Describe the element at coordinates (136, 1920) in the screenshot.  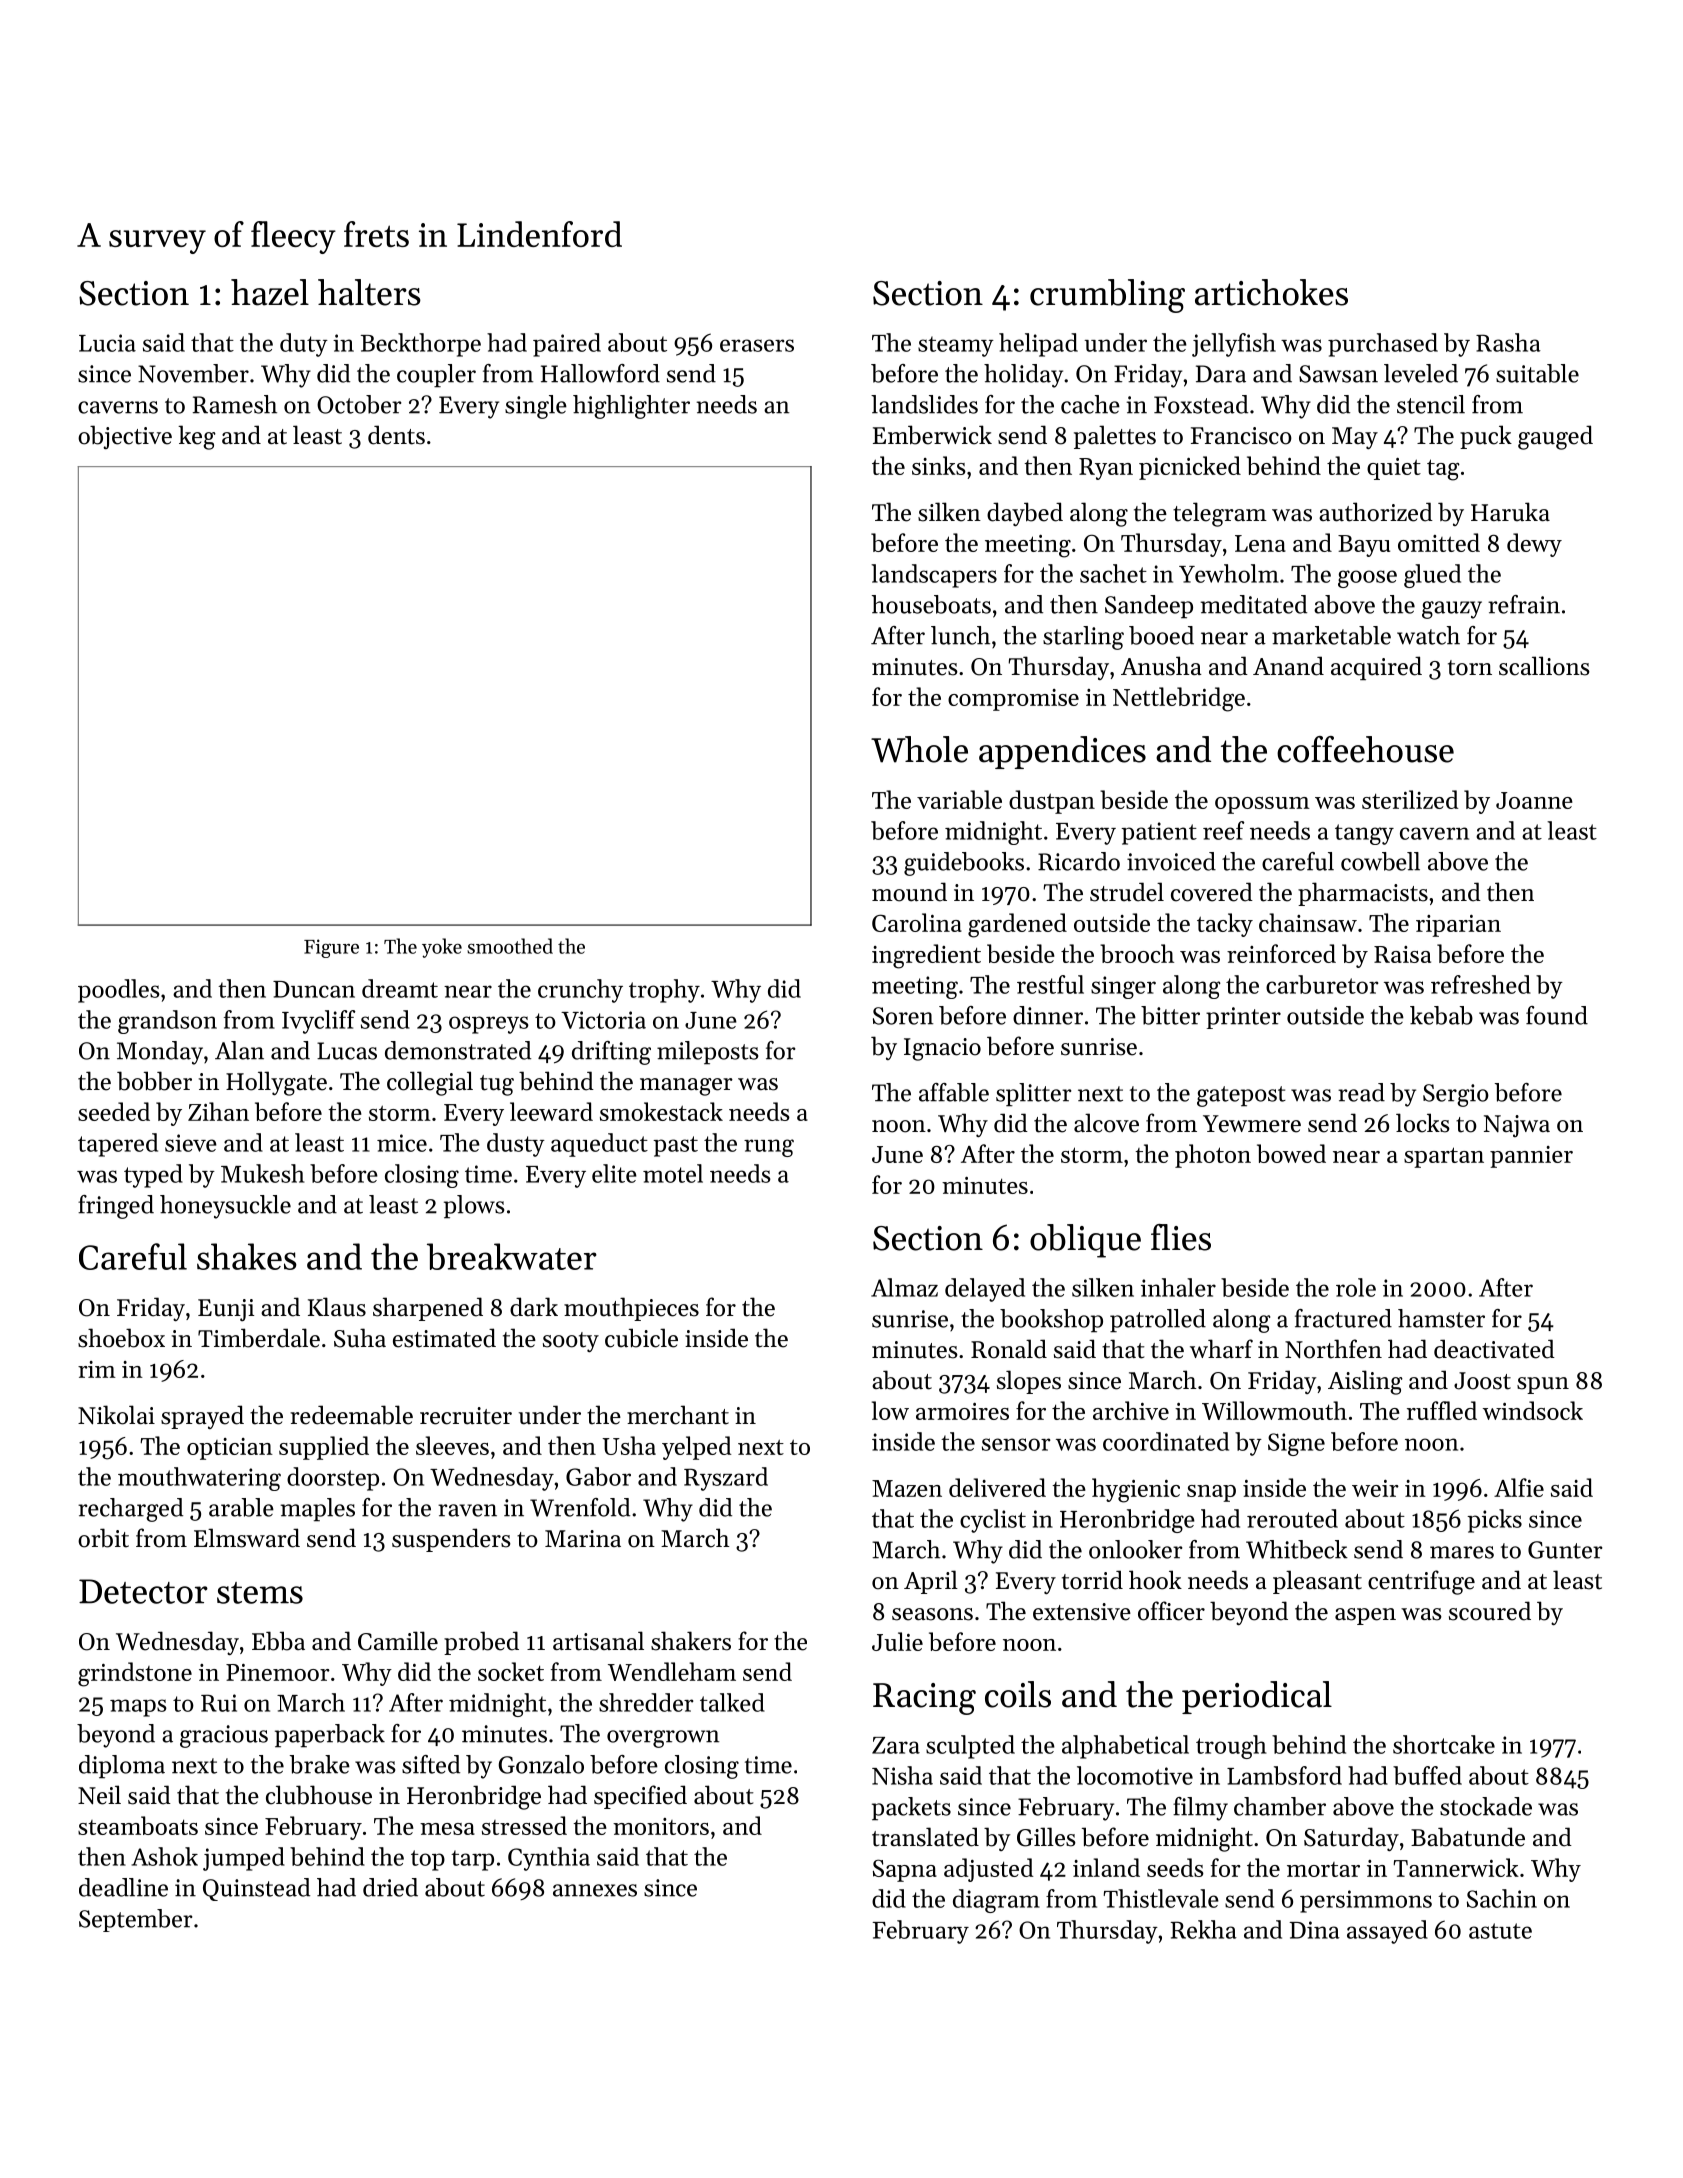
I see `September` at that location.
